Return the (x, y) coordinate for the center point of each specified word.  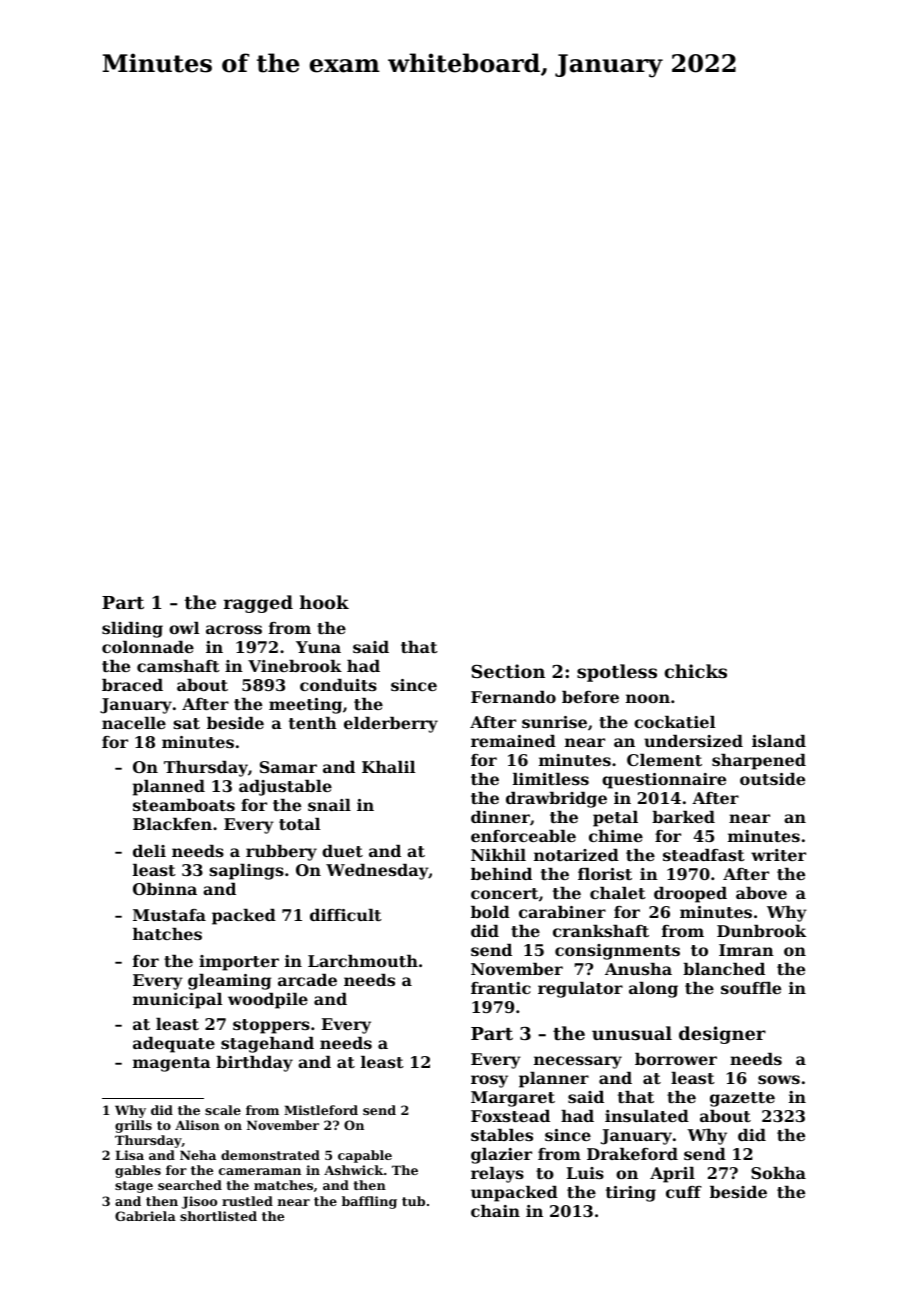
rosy (489, 1081)
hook (324, 602)
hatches (167, 934)
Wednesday (377, 872)
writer (778, 855)
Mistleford (321, 1110)
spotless (617, 673)
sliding (132, 630)
